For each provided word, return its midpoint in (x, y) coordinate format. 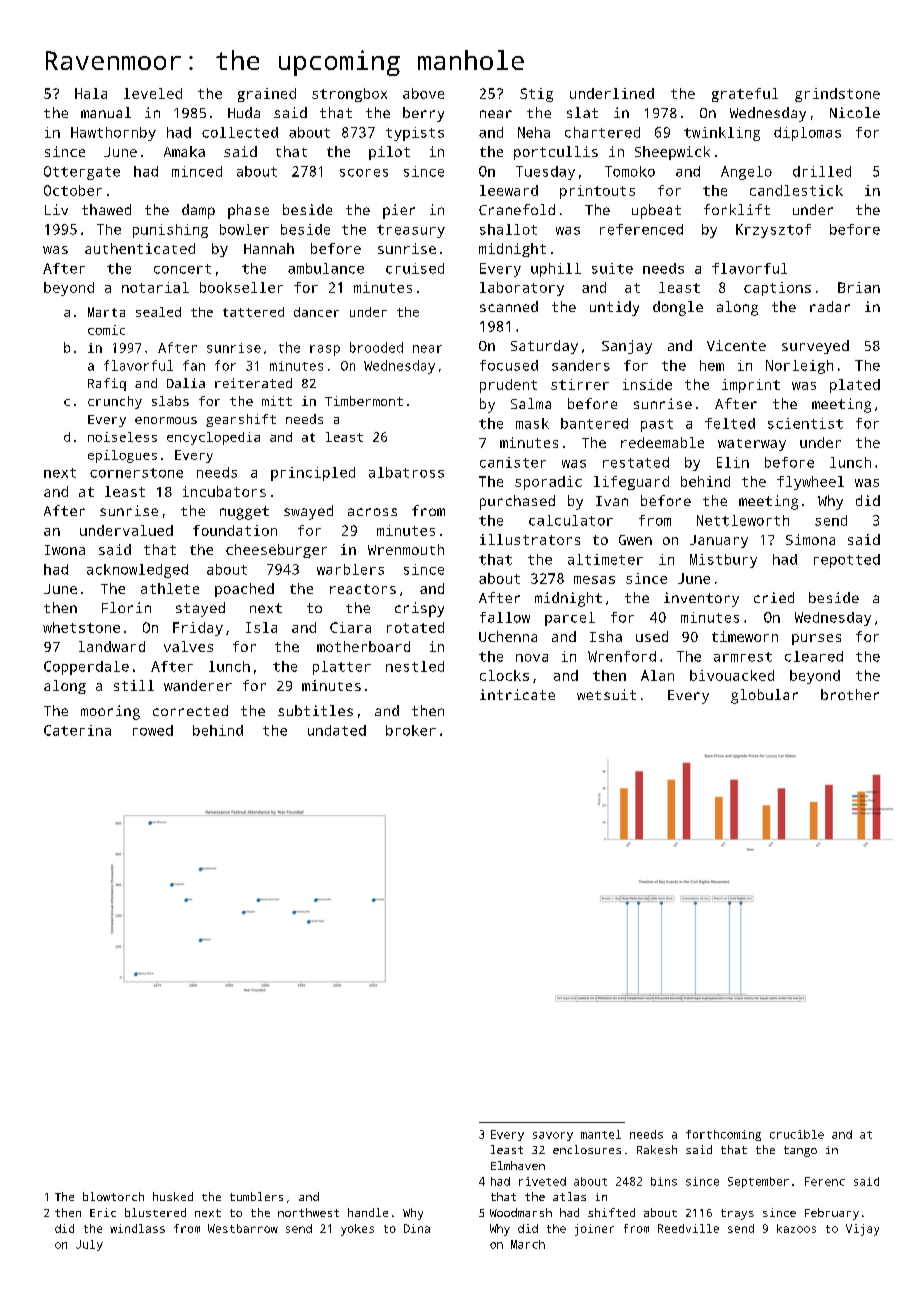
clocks (504, 675)
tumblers (256, 1196)
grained (267, 95)
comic (106, 330)
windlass (137, 1228)
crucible (797, 1134)
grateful (745, 95)
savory (553, 1136)
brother (850, 694)
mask (532, 423)
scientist (805, 423)
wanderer (198, 685)
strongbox (349, 95)
